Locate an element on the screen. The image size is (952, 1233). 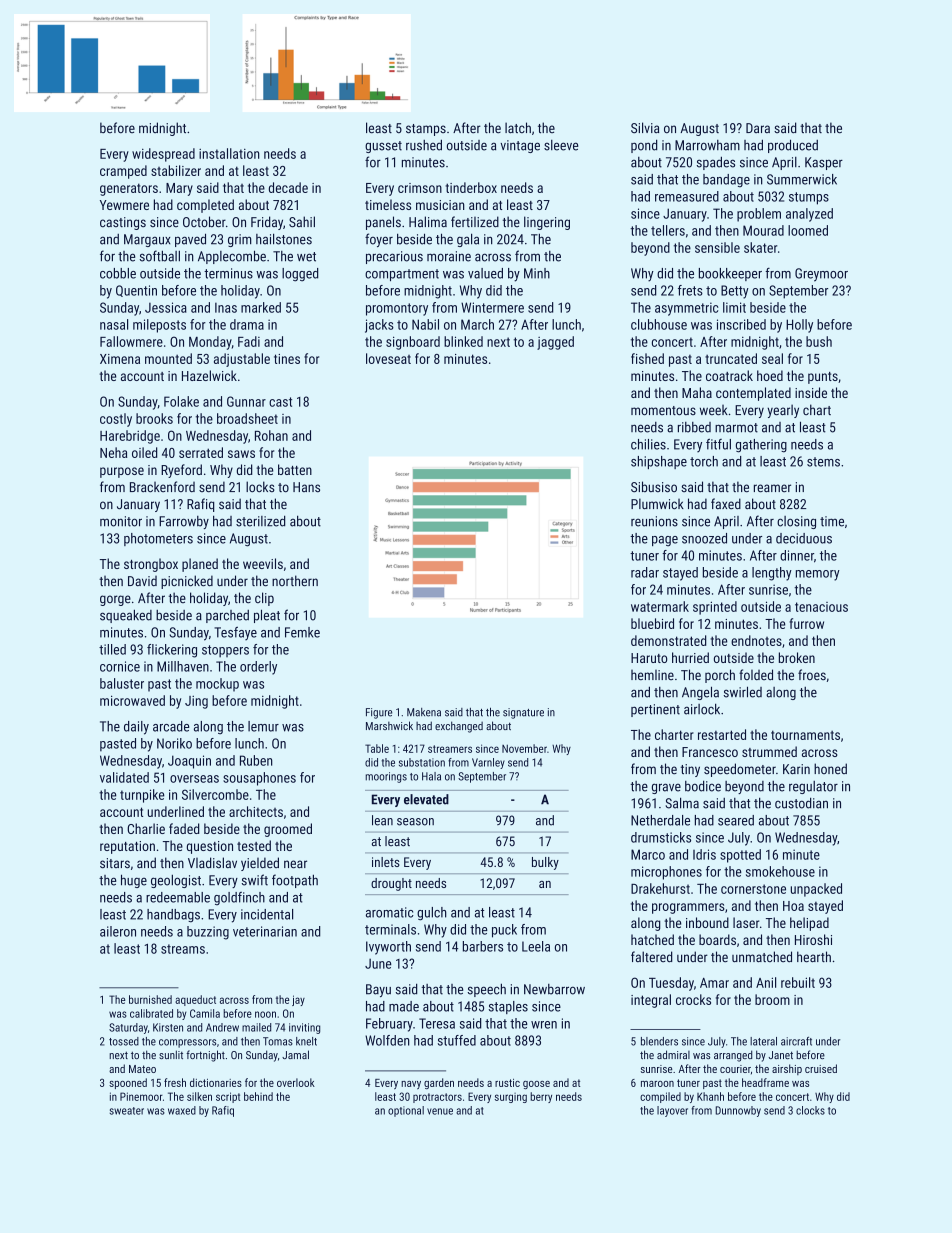
veterinarian is located at coordinates (265, 931).
